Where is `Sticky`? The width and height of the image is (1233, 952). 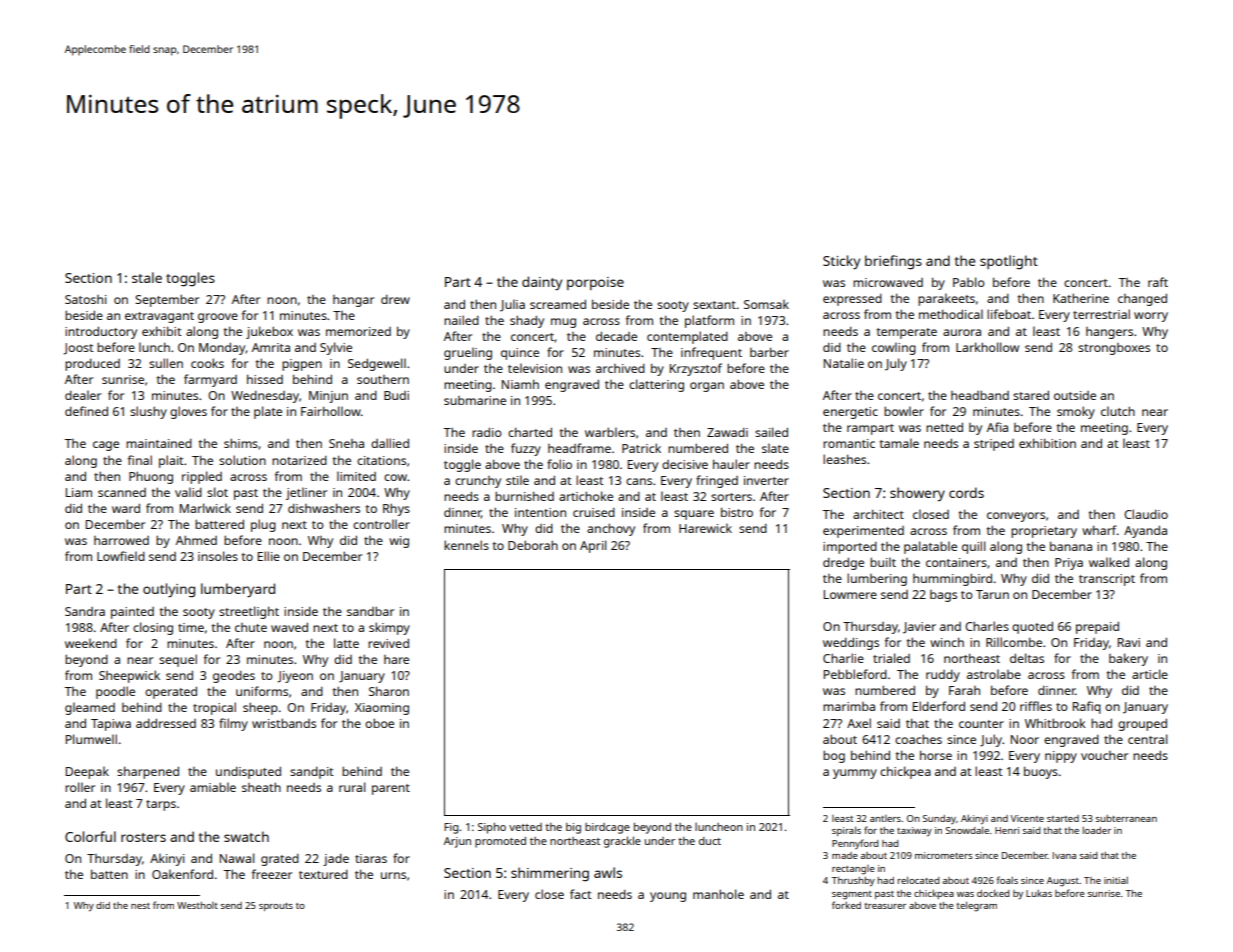 Sticky is located at coordinates (841, 262).
